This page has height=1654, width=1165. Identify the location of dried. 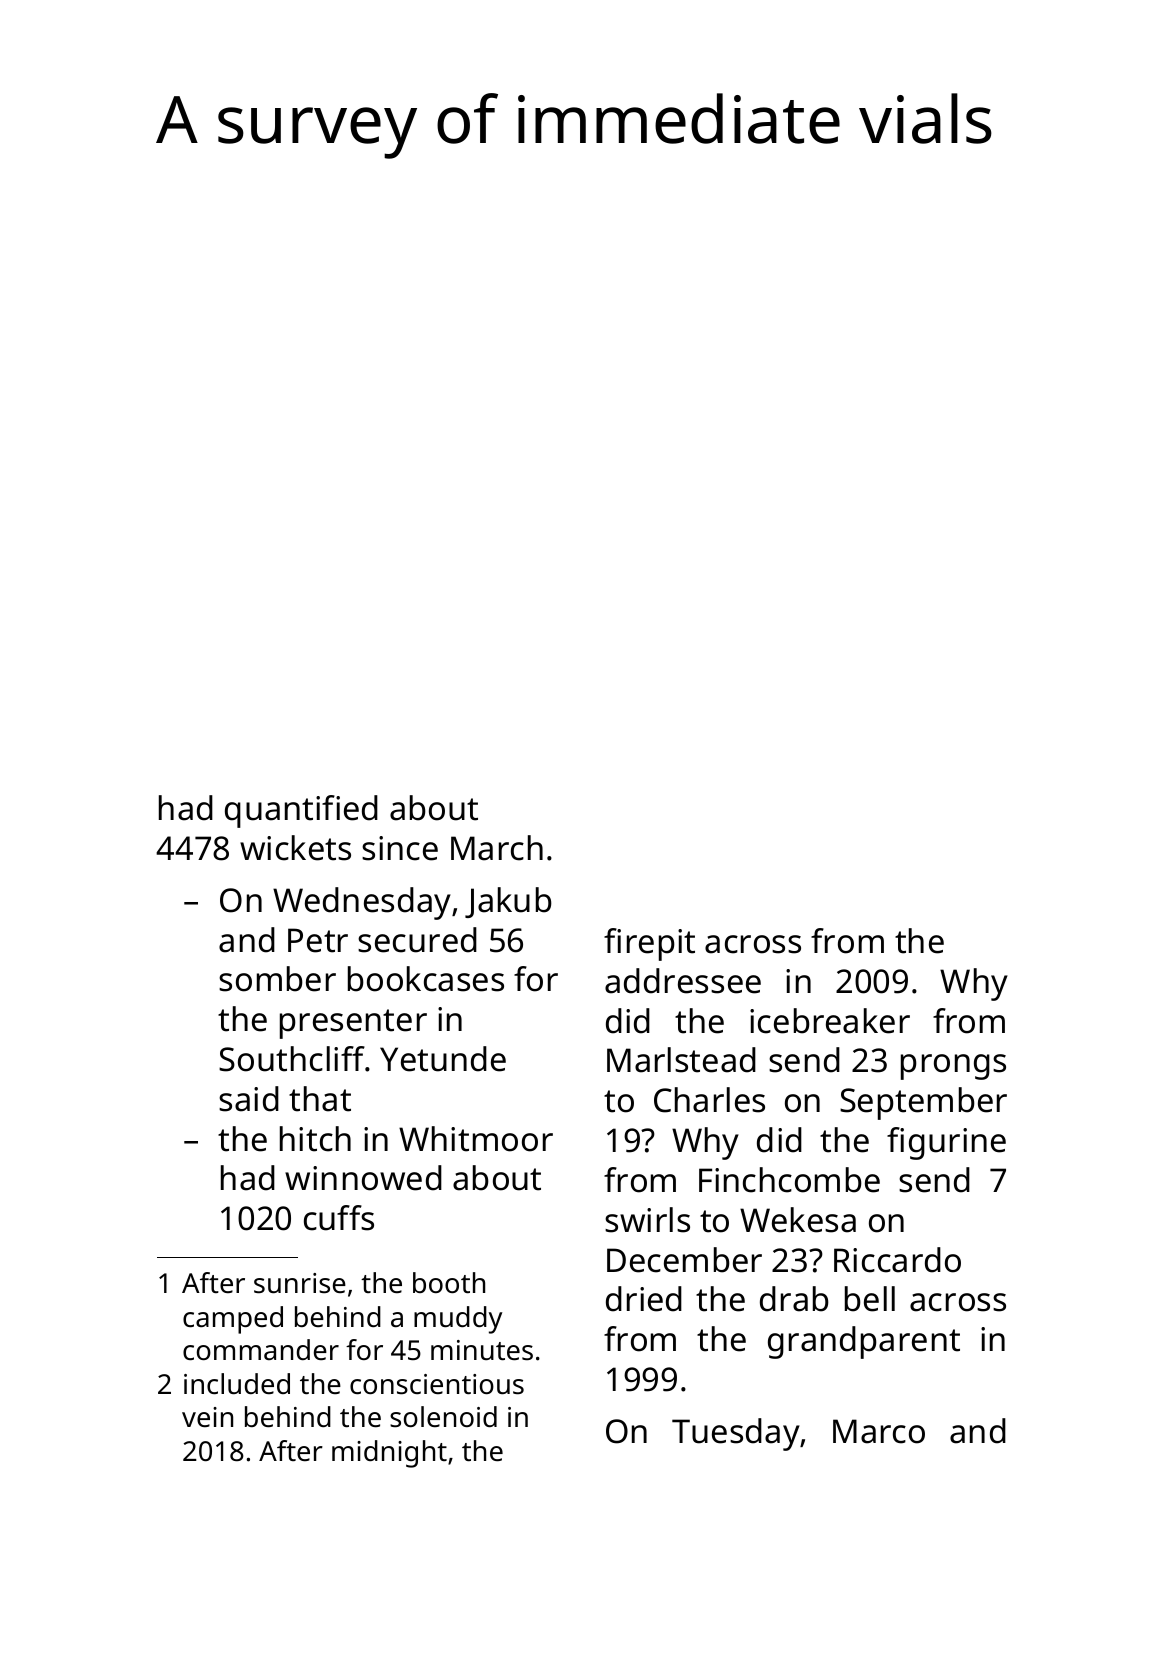
(644, 1299).
